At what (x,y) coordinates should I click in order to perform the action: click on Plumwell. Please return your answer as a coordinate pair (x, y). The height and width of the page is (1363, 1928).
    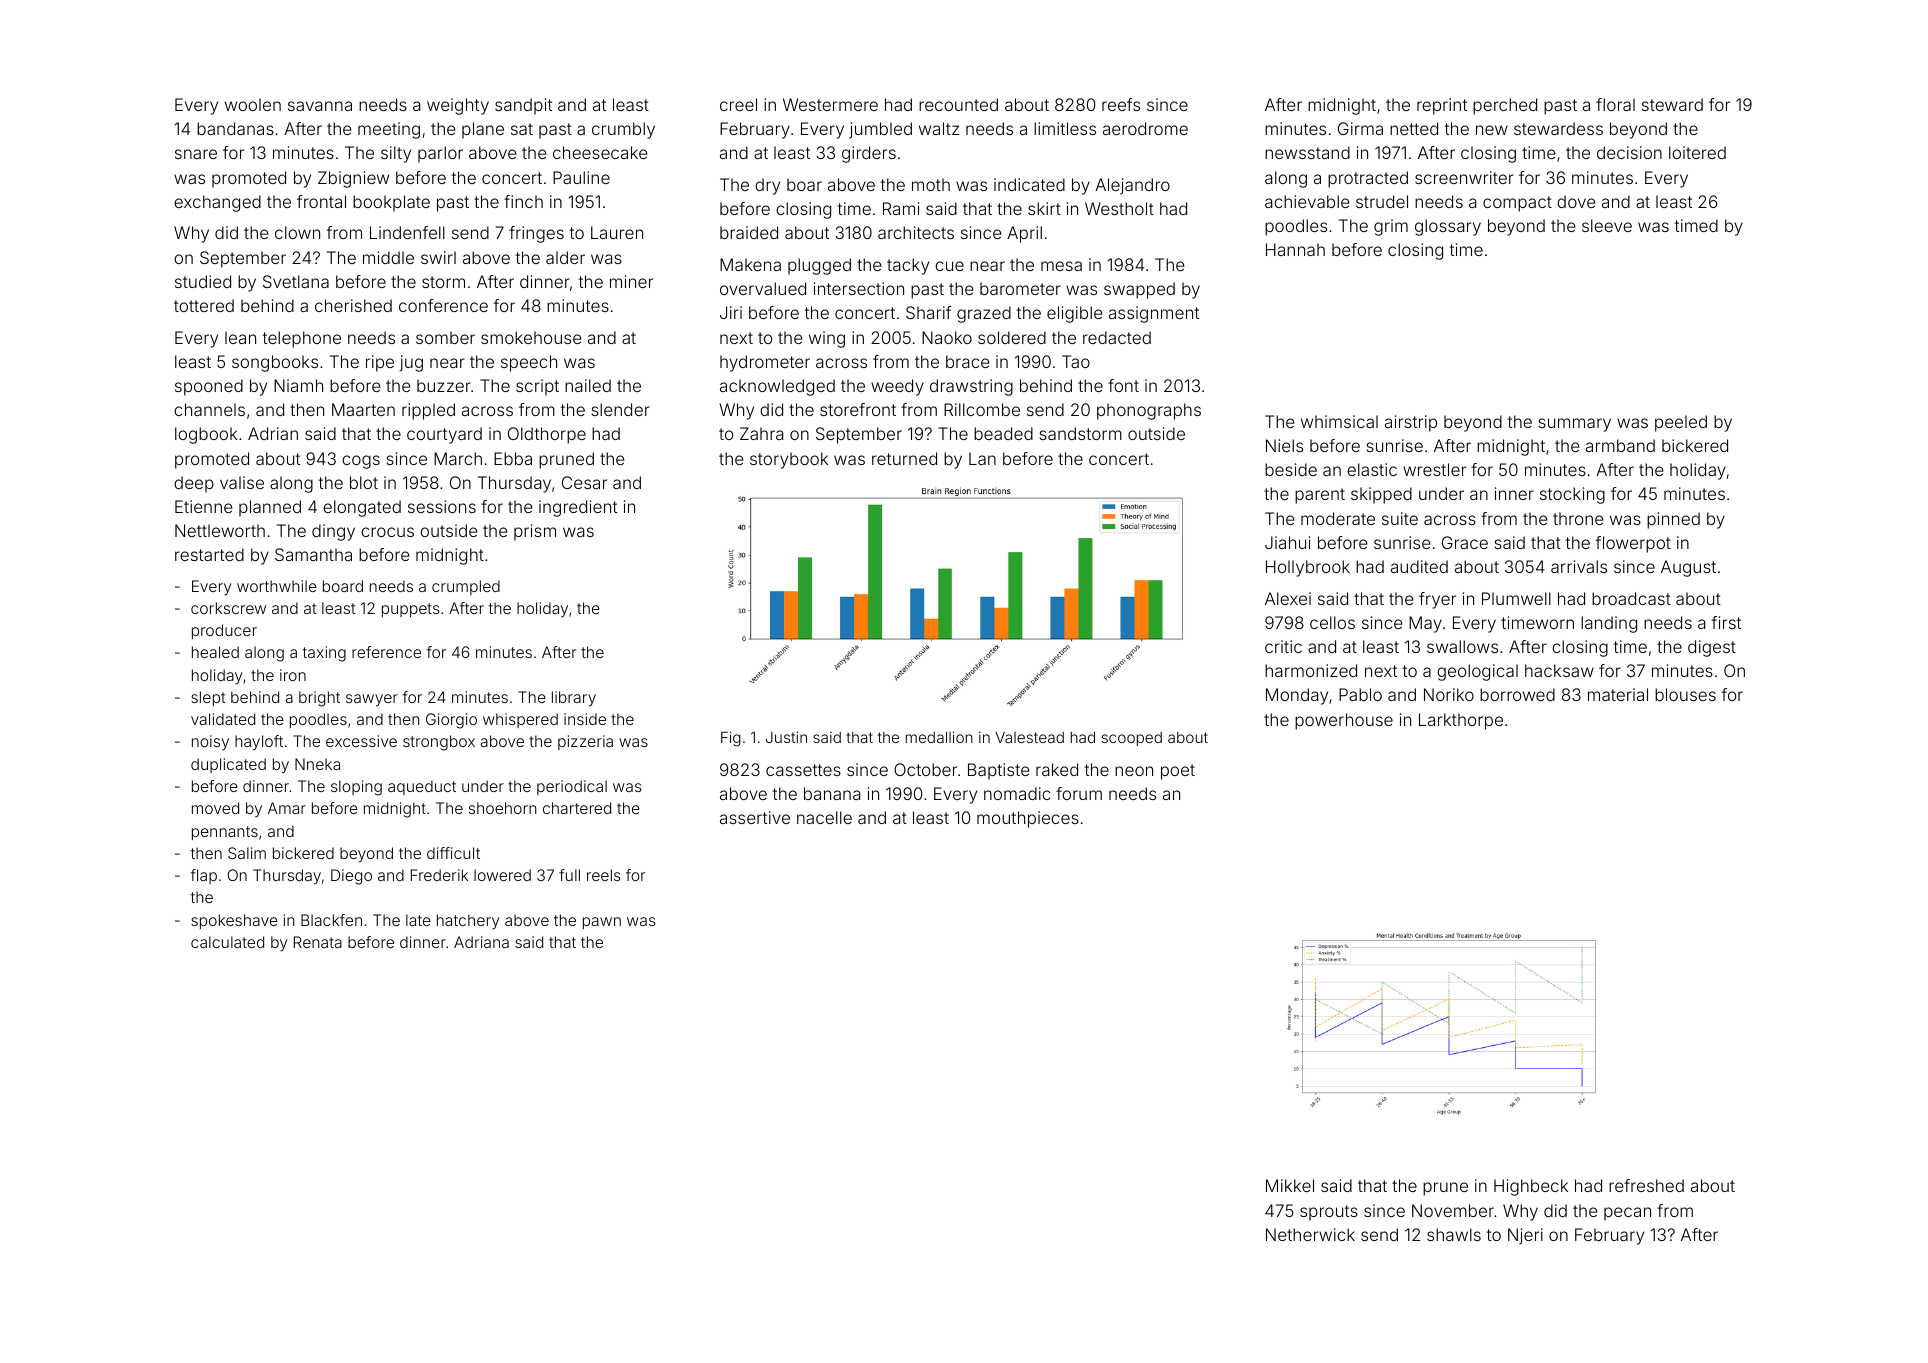
    Looking at the image, I should click on (1516, 598).
